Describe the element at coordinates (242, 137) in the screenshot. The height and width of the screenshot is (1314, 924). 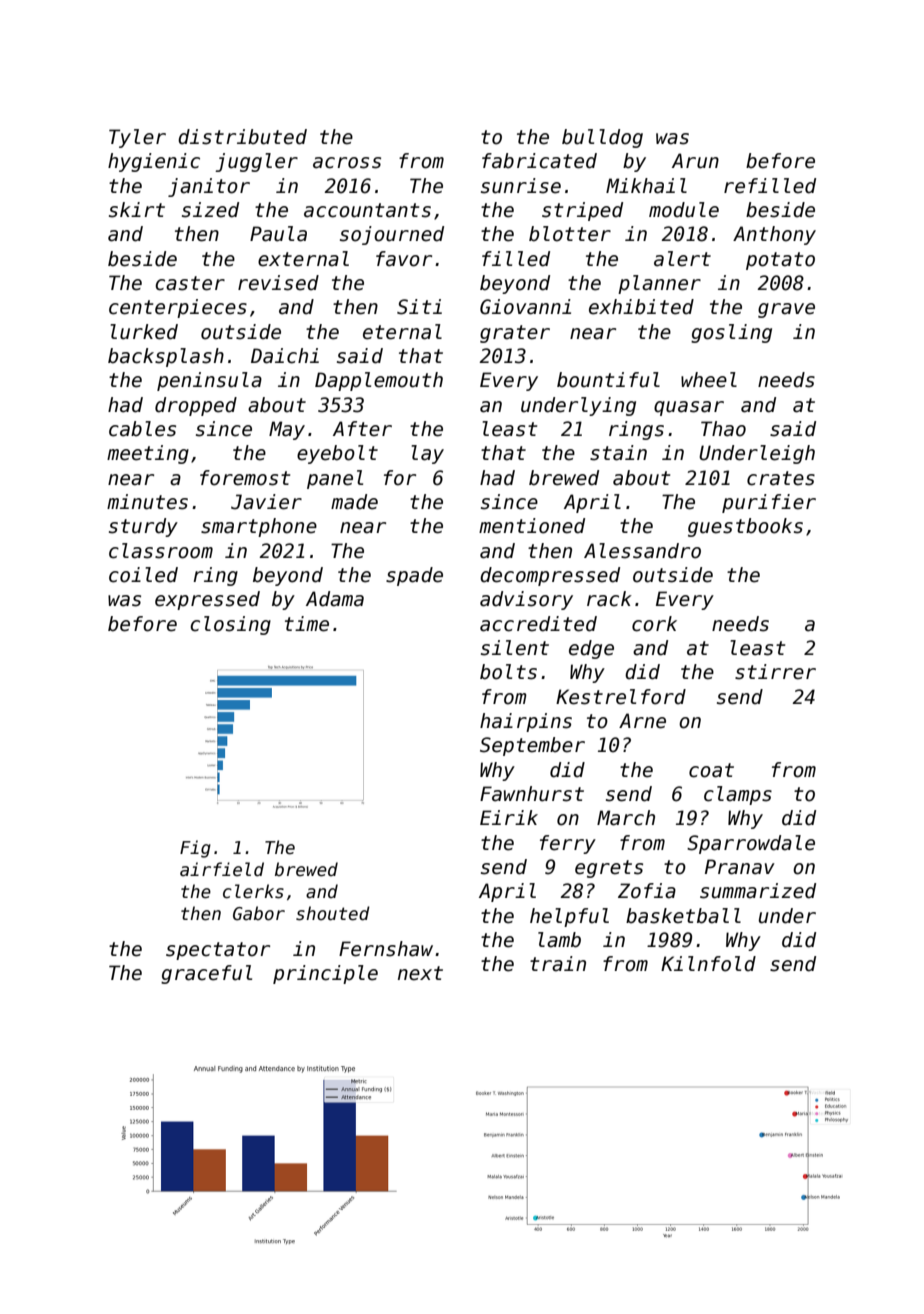
I see `distributed` at that location.
